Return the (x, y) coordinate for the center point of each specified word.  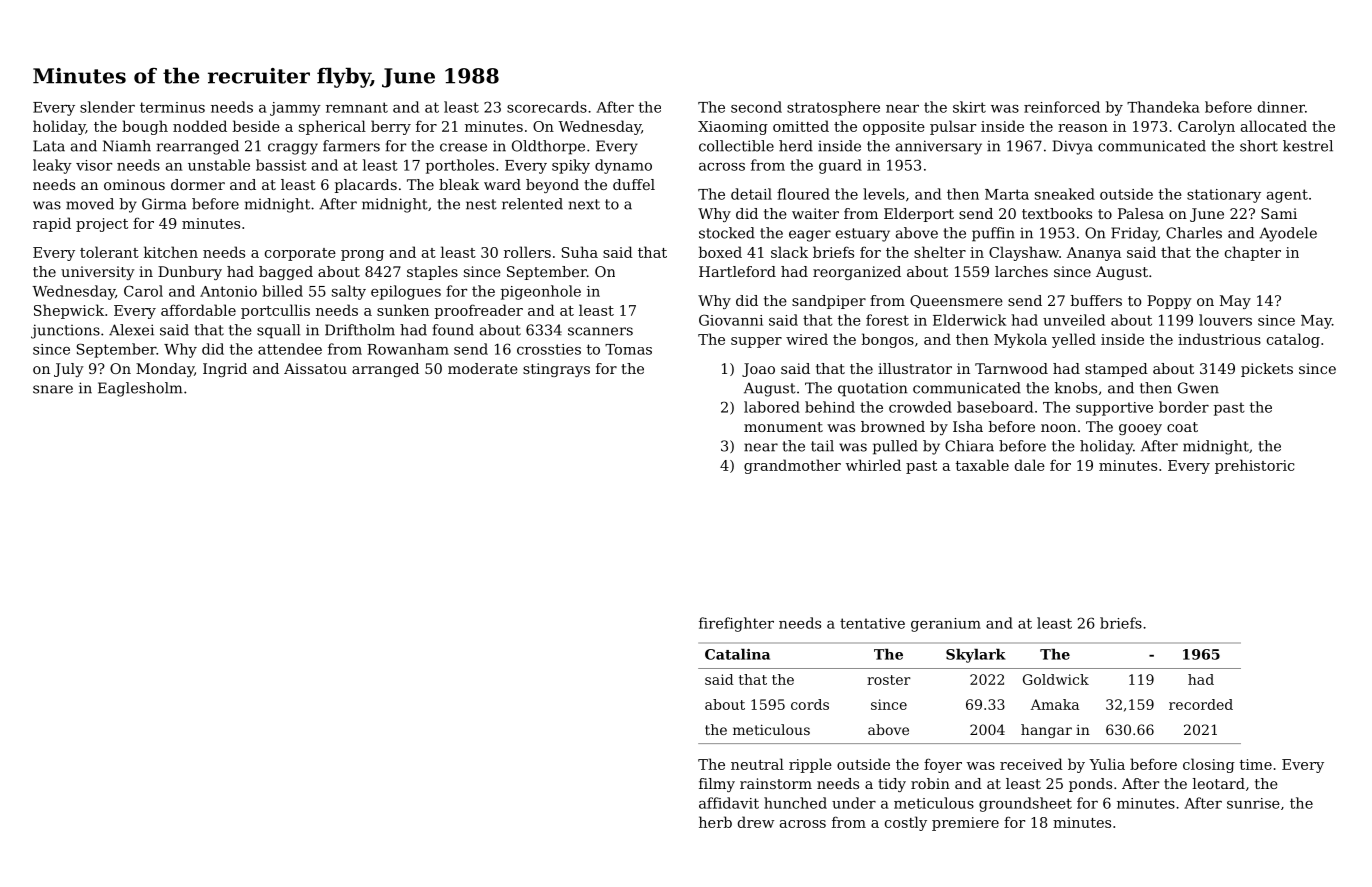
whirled (873, 465)
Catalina (737, 654)
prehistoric (1255, 466)
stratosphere (833, 108)
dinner (1281, 107)
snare (53, 389)
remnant (357, 107)
